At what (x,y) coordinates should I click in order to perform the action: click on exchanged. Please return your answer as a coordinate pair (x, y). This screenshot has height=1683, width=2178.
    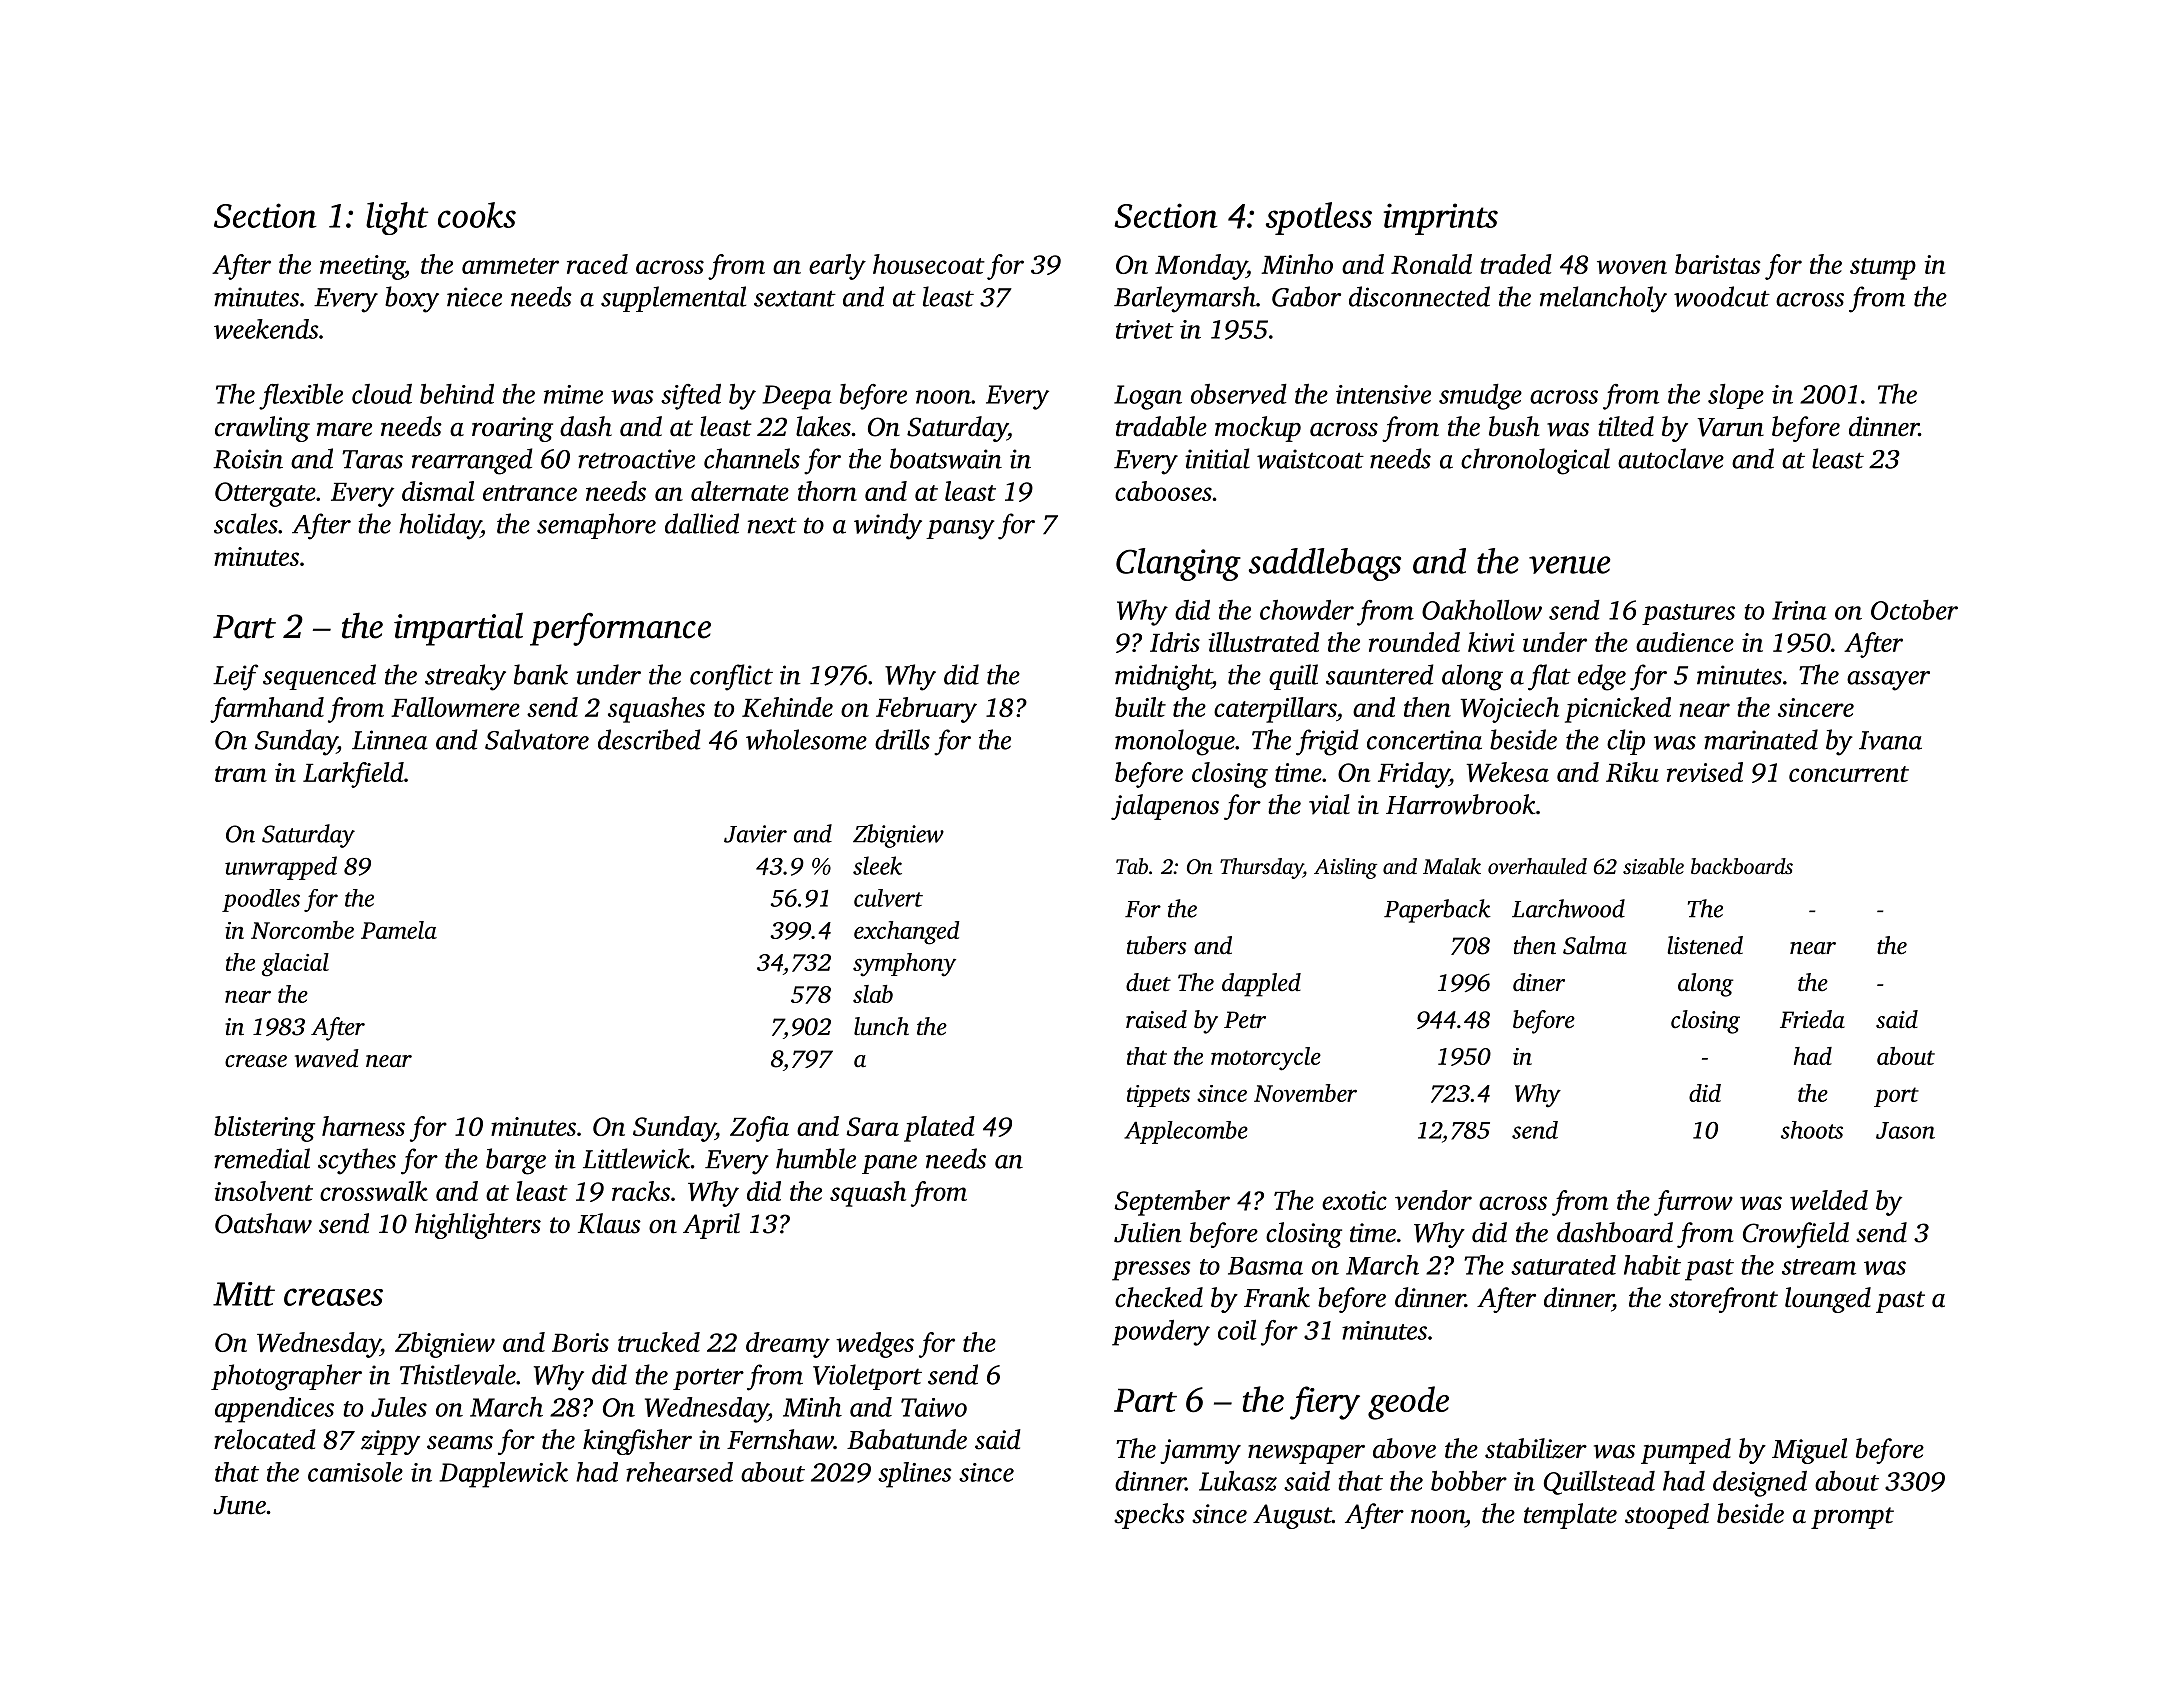
    Looking at the image, I should click on (907, 933).
